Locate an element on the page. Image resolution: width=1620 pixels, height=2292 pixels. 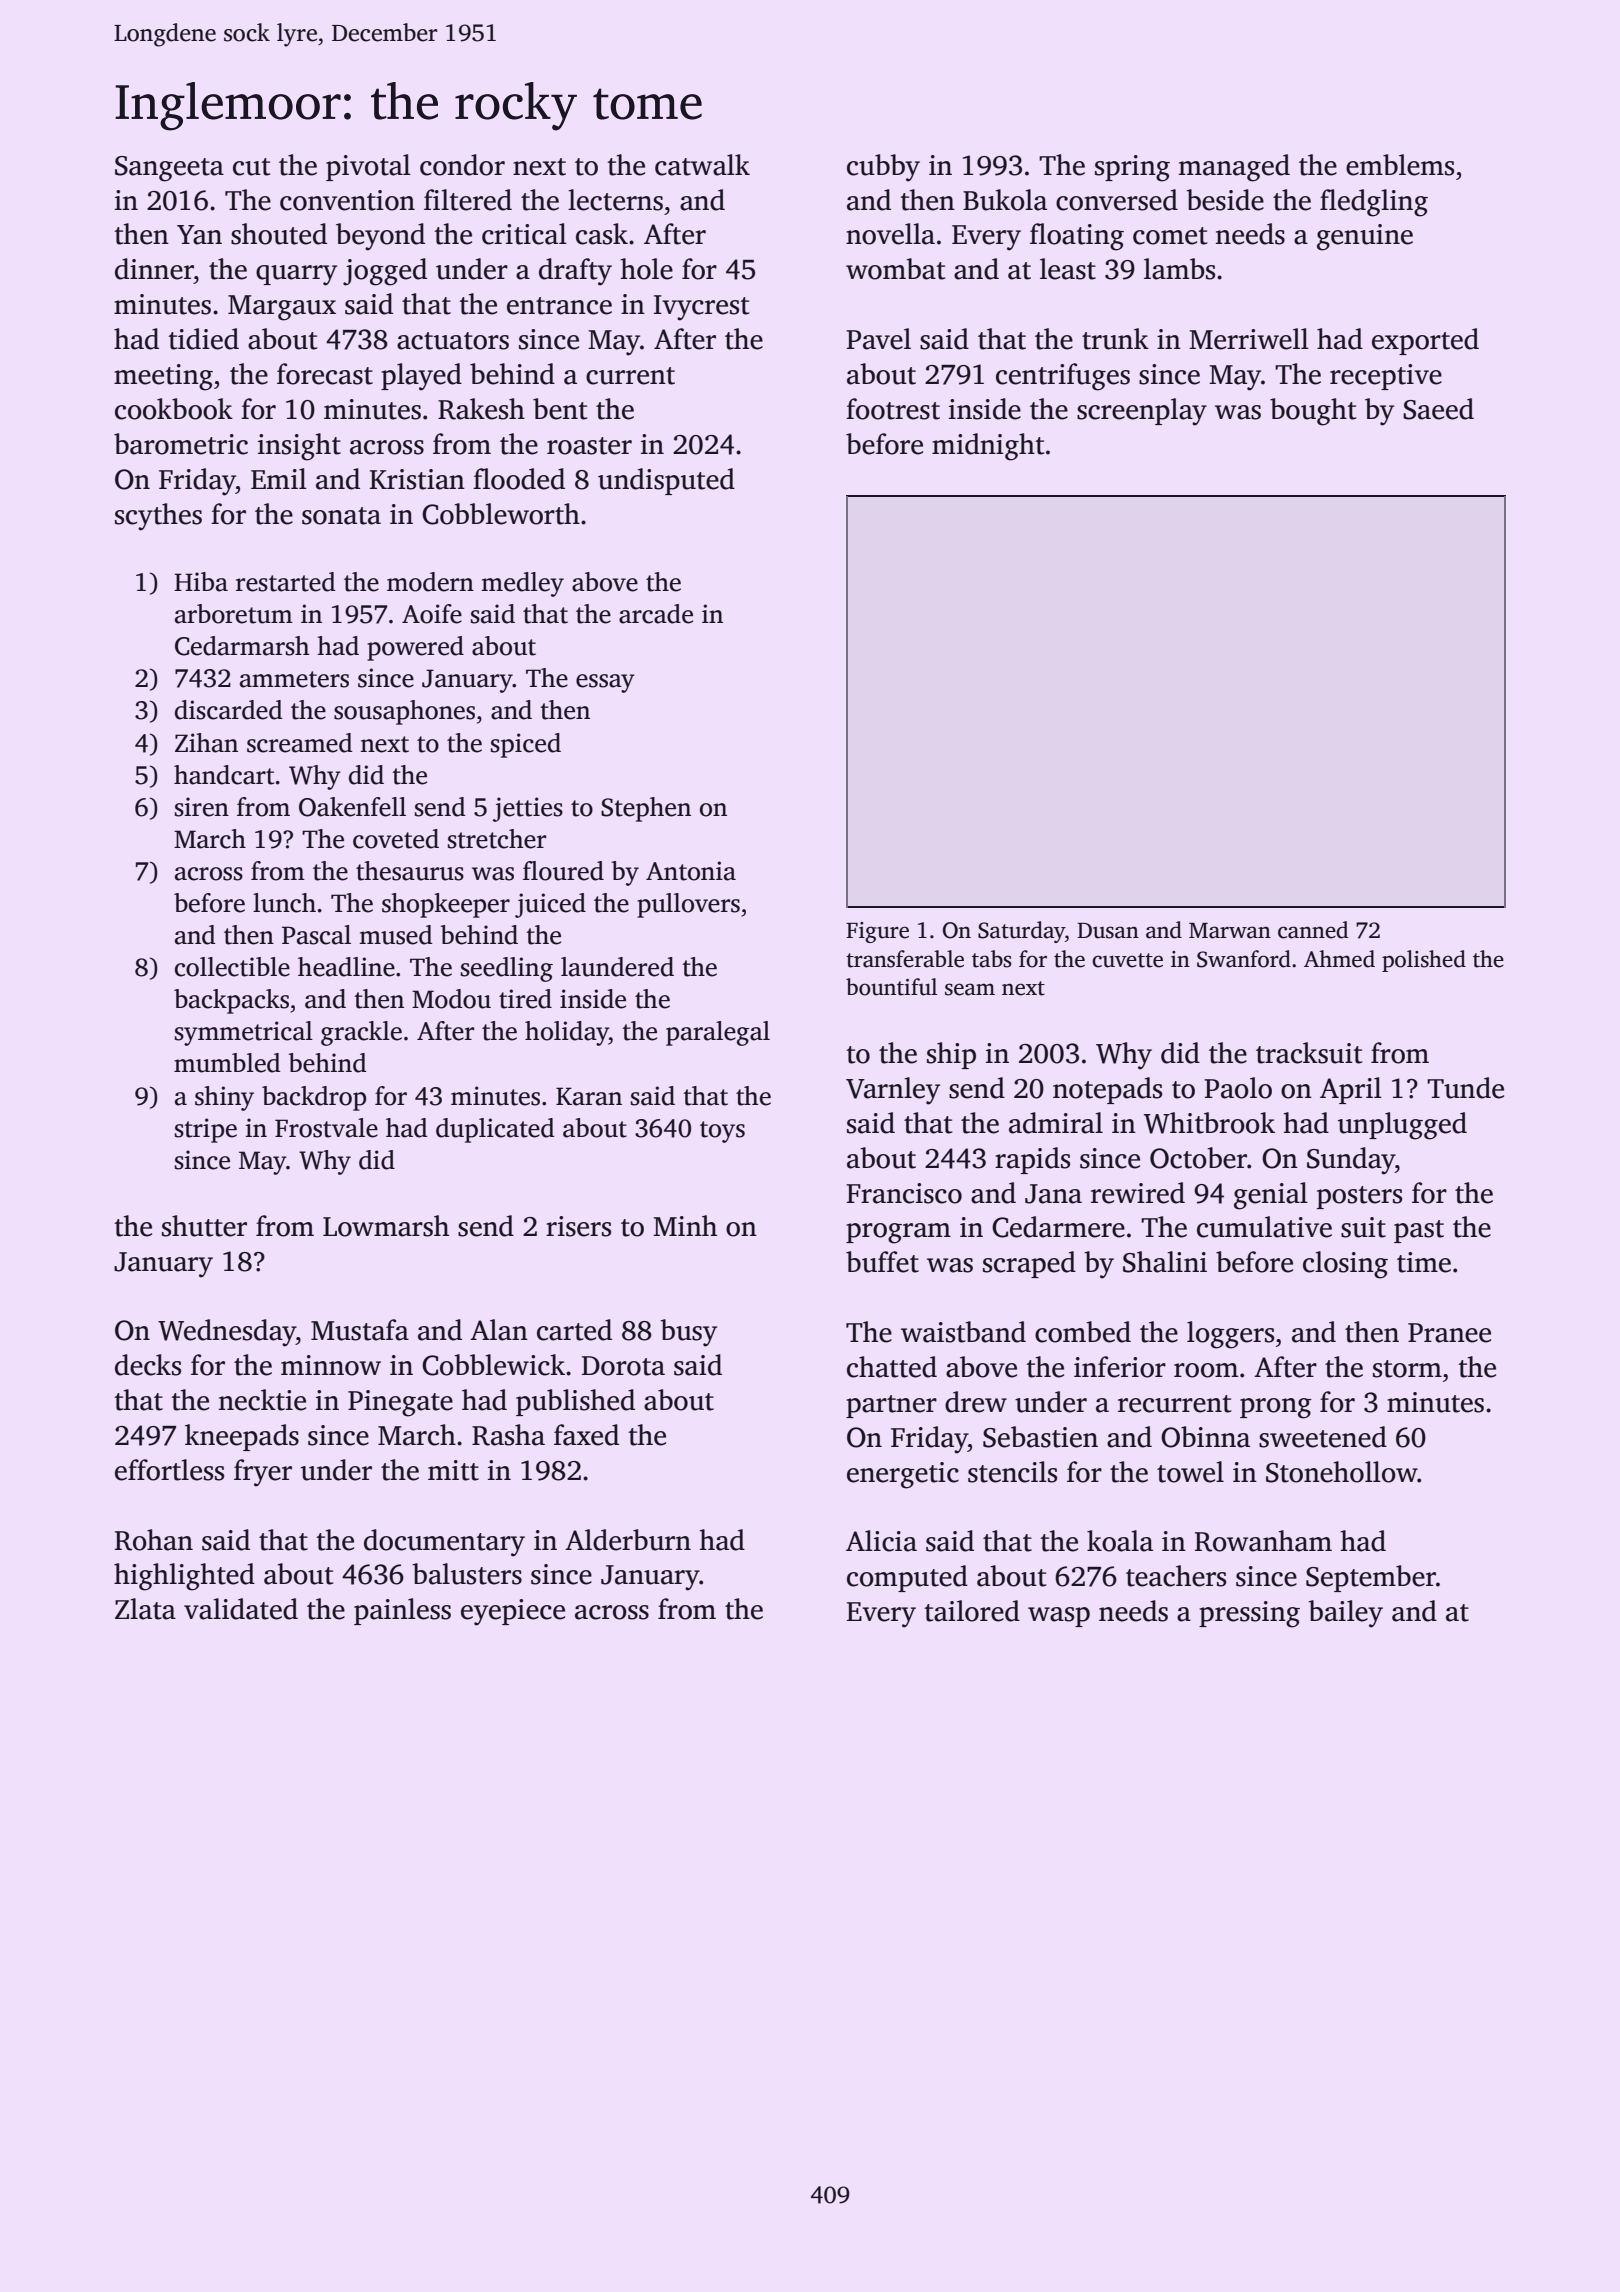
sousaphones is located at coordinates (404, 712).
